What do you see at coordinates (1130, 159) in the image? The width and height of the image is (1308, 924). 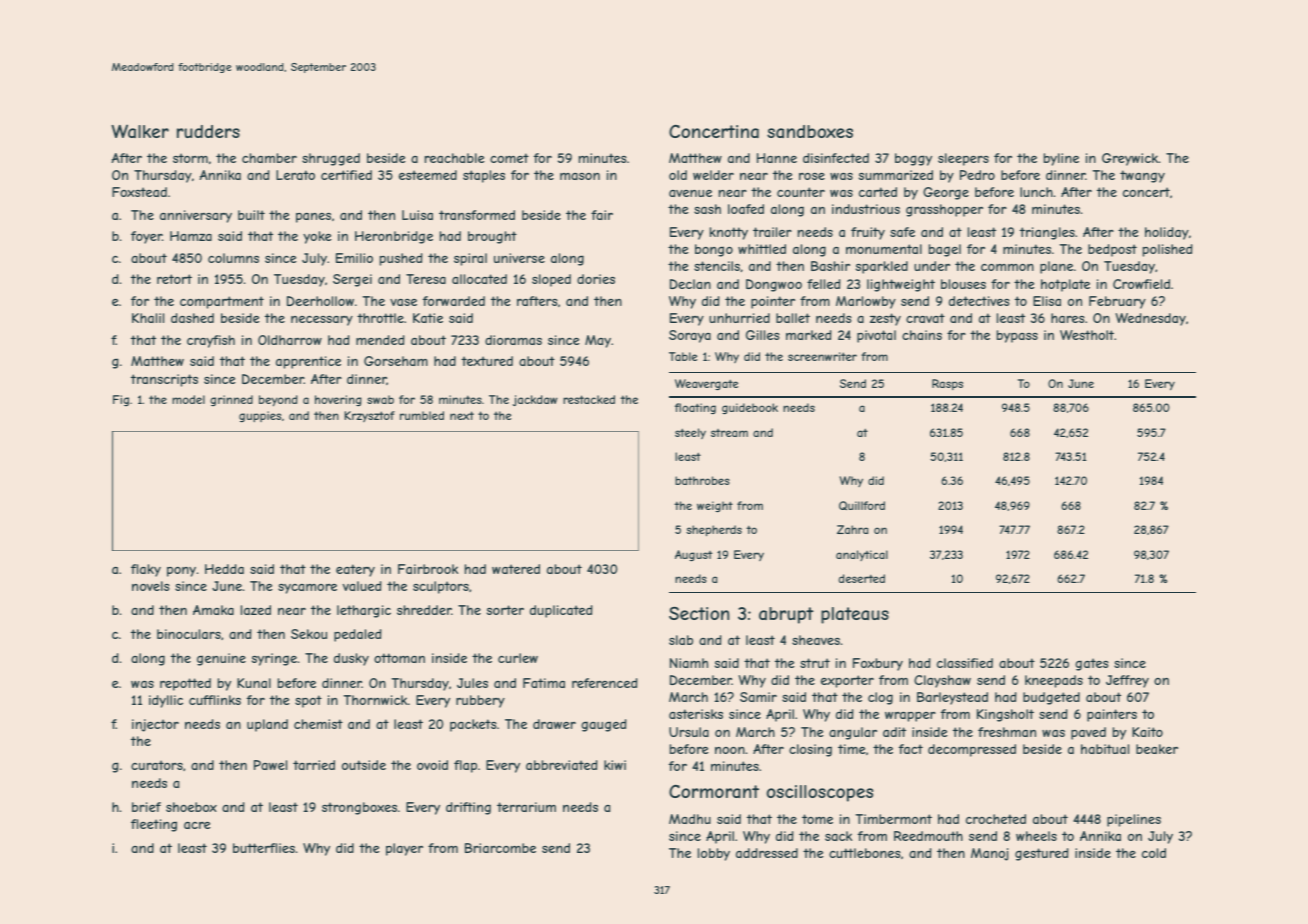 I see `Greywick` at bounding box center [1130, 159].
